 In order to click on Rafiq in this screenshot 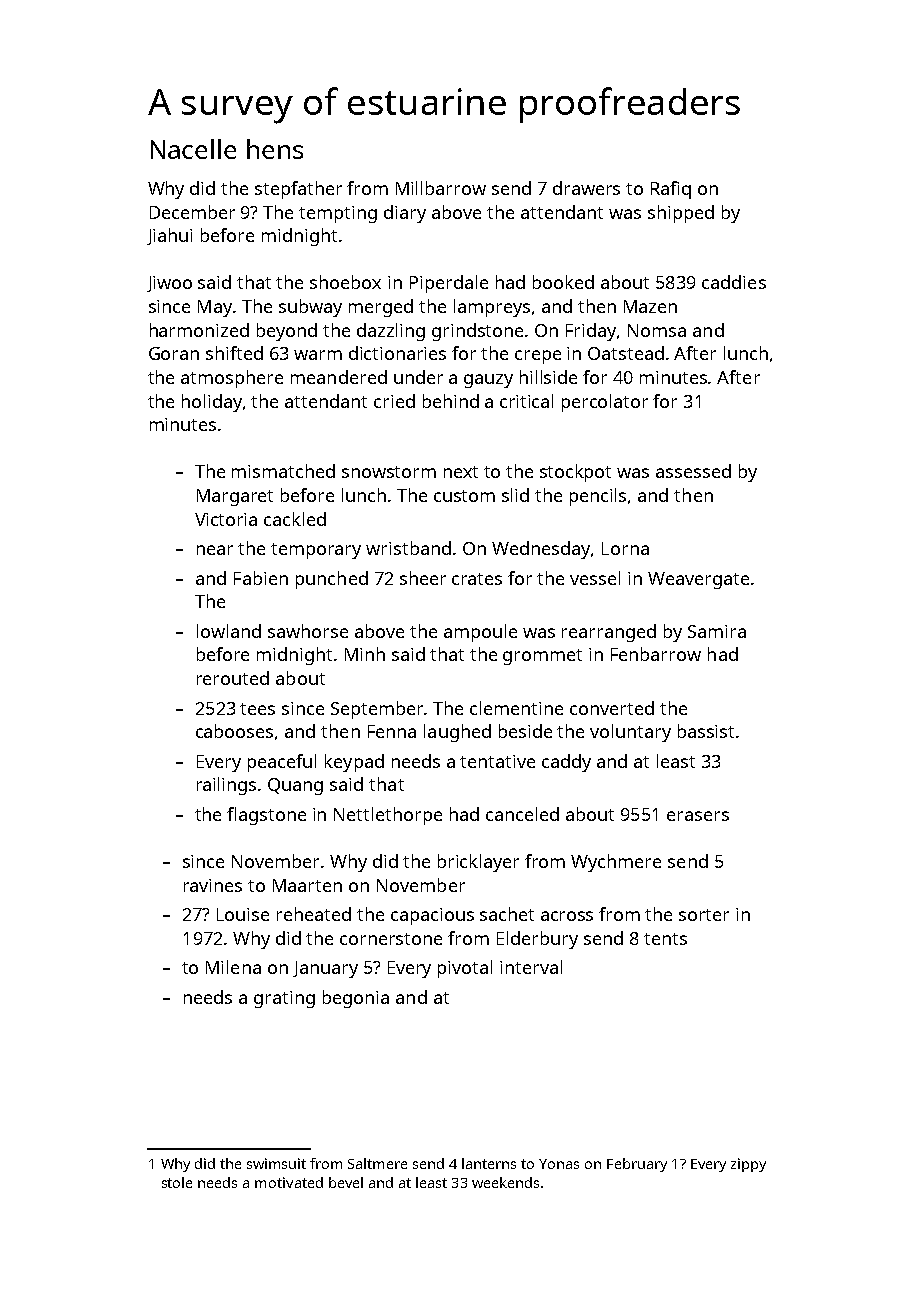, I will do `click(671, 190)`.
